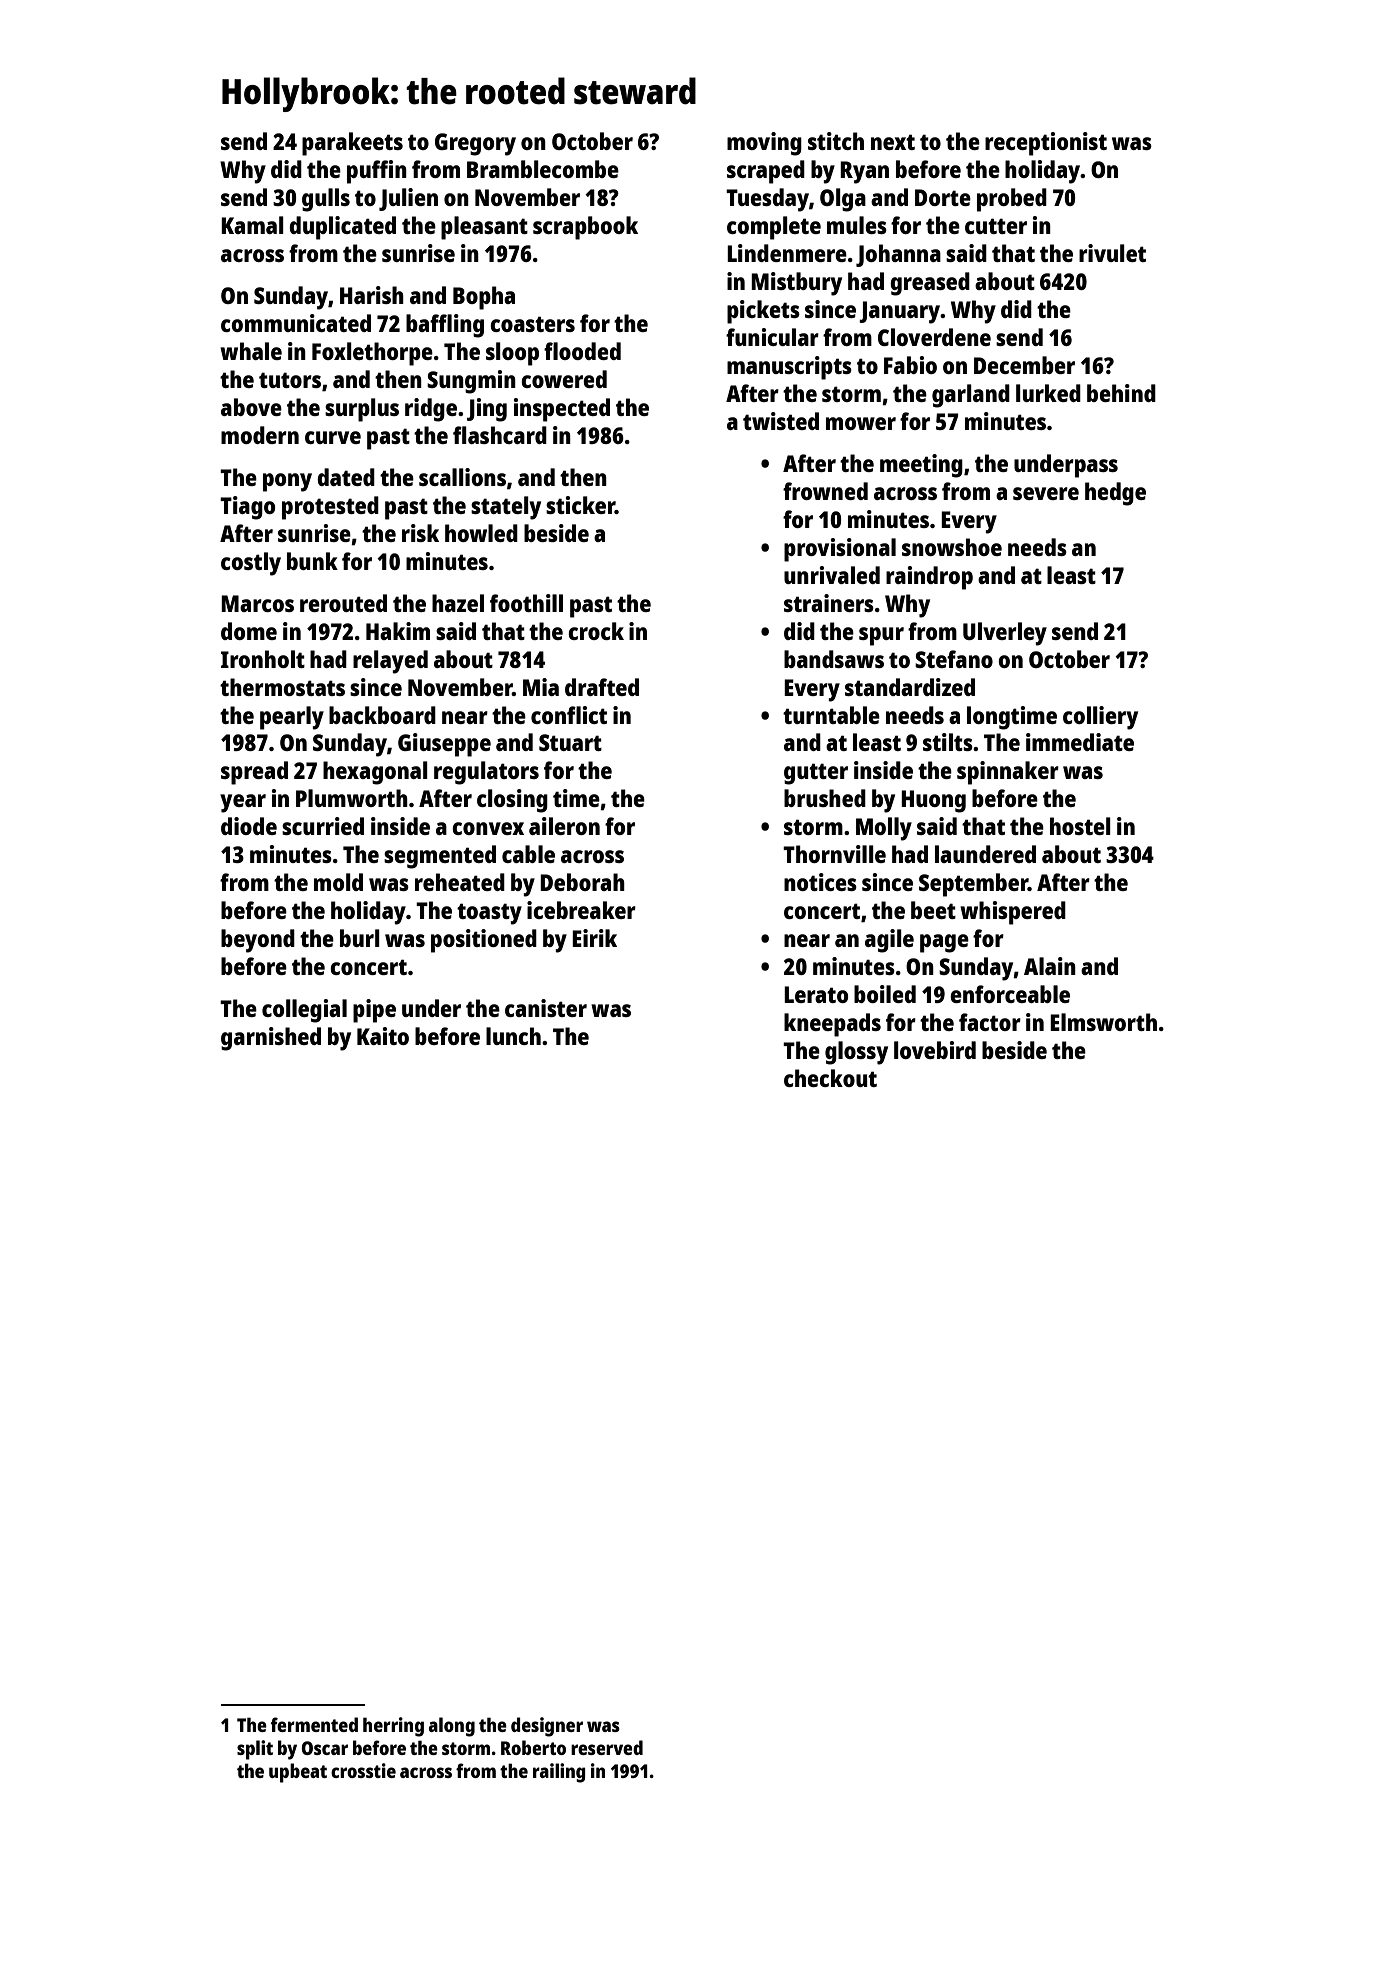 This screenshot has height=1969, width=1386. What do you see at coordinates (1100, 718) in the screenshot?
I see `colliery` at bounding box center [1100, 718].
